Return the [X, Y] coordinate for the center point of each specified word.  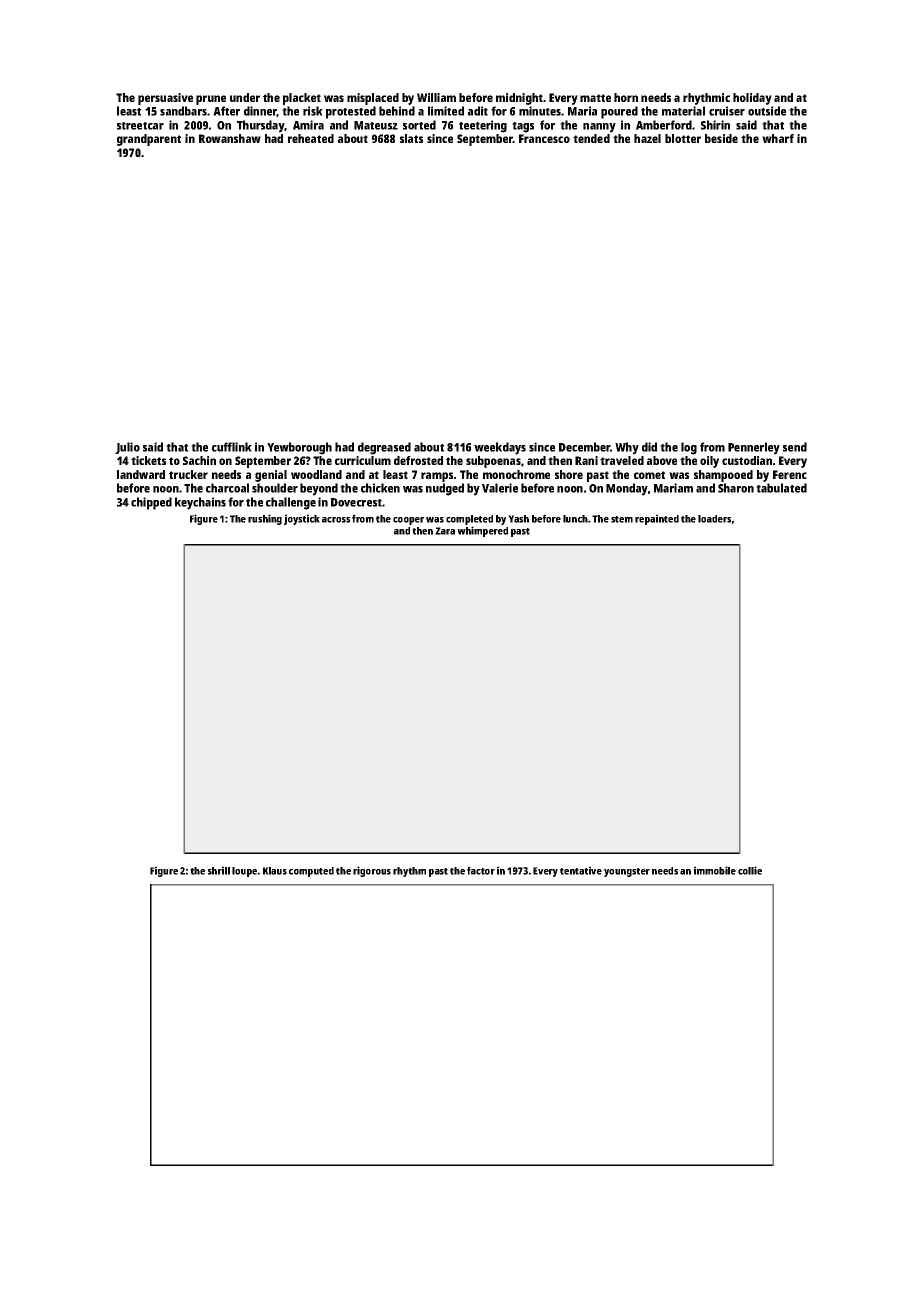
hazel [647, 138]
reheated [311, 138]
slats [411, 138]
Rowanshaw [230, 138]
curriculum [363, 460]
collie [750, 870]
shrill [219, 870]
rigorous [372, 871]
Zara [445, 531]
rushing [265, 519]
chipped [151, 503]
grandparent [149, 140]
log [689, 448]
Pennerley [754, 448]
